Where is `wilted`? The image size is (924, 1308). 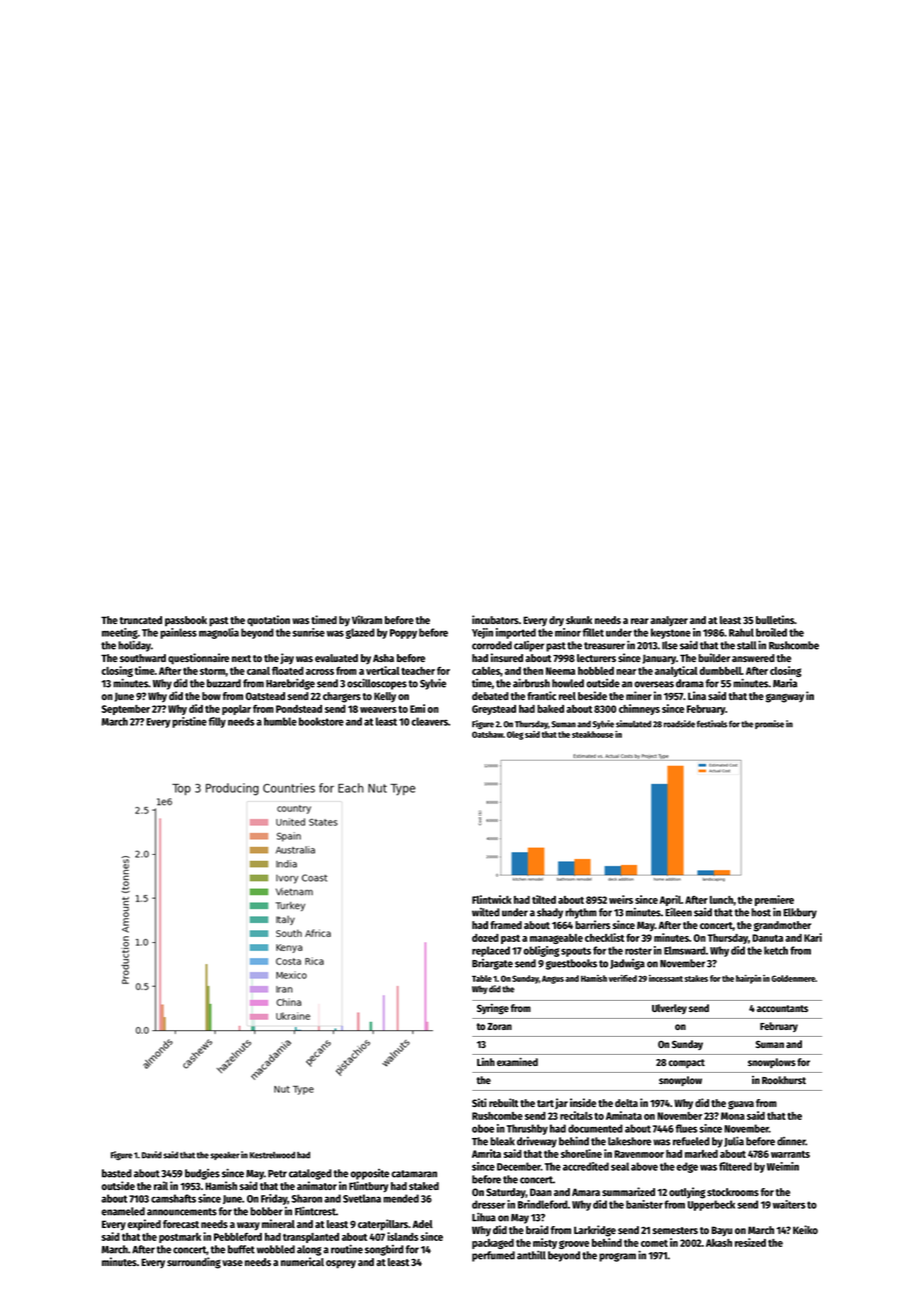 wilted is located at coordinates (486, 912).
